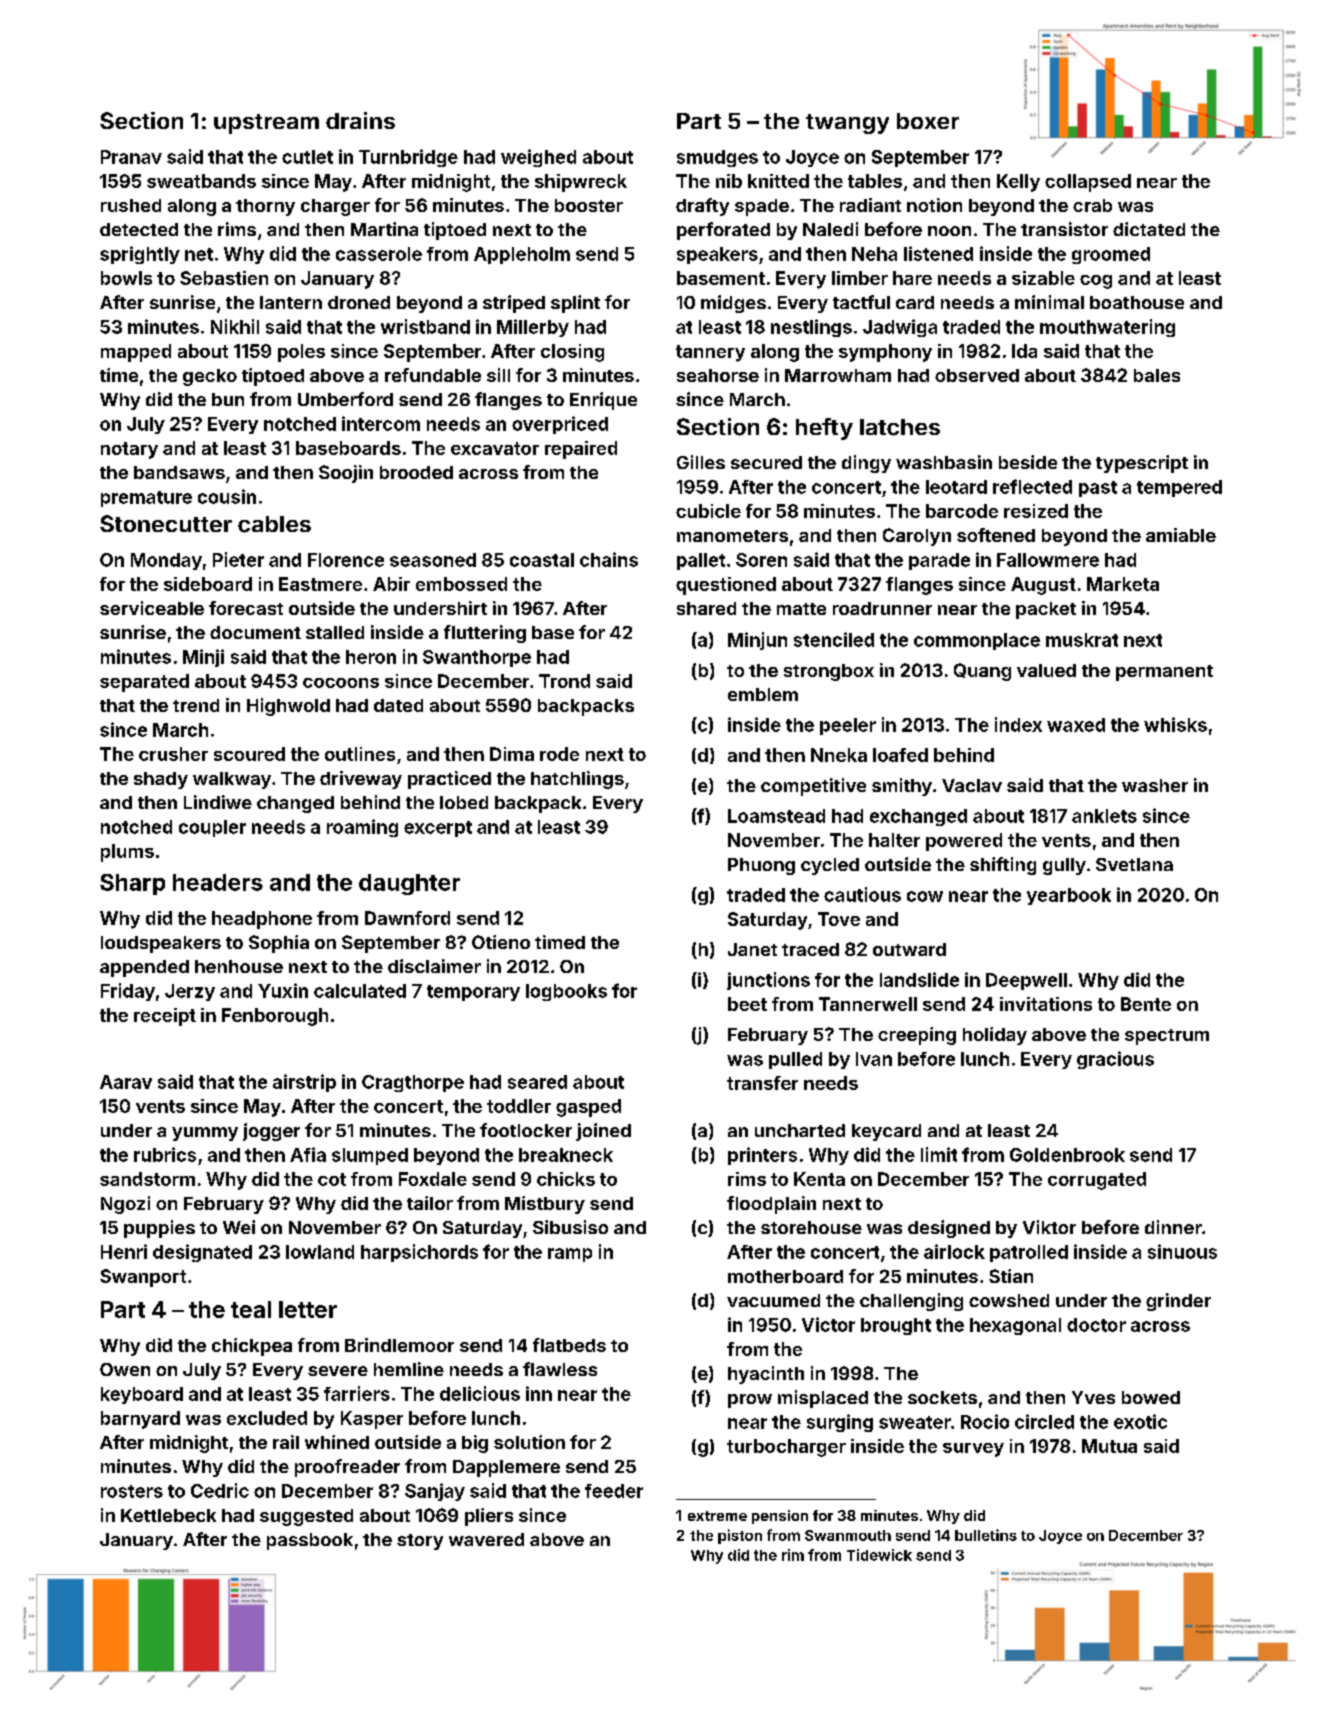  Describe the element at coordinates (310, 1541) in the screenshot. I see `passbook` at that location.
